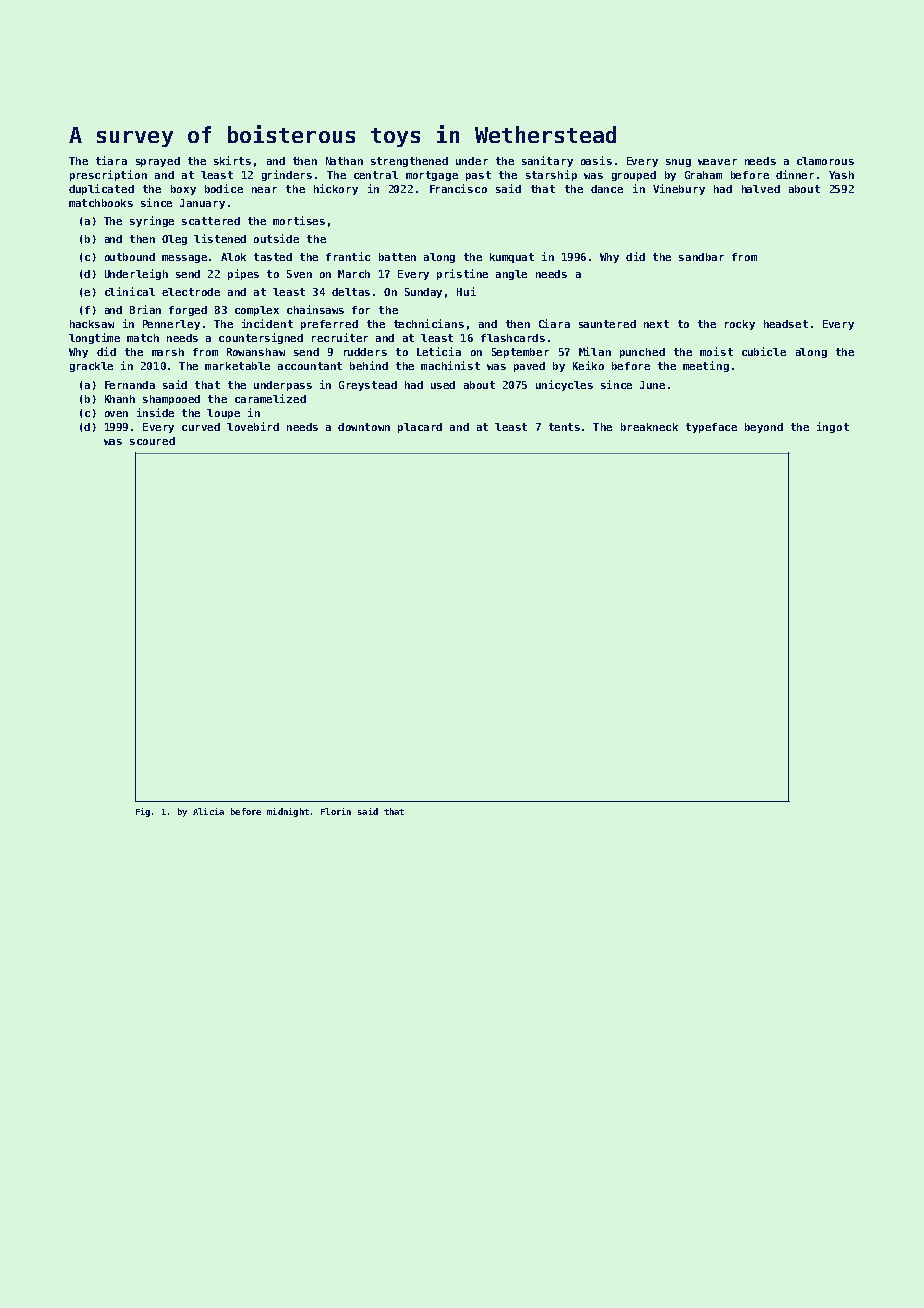 Image resolution: width=924 pixels, height=1308 pixels. I want to click on tents, so click(564, 427).
